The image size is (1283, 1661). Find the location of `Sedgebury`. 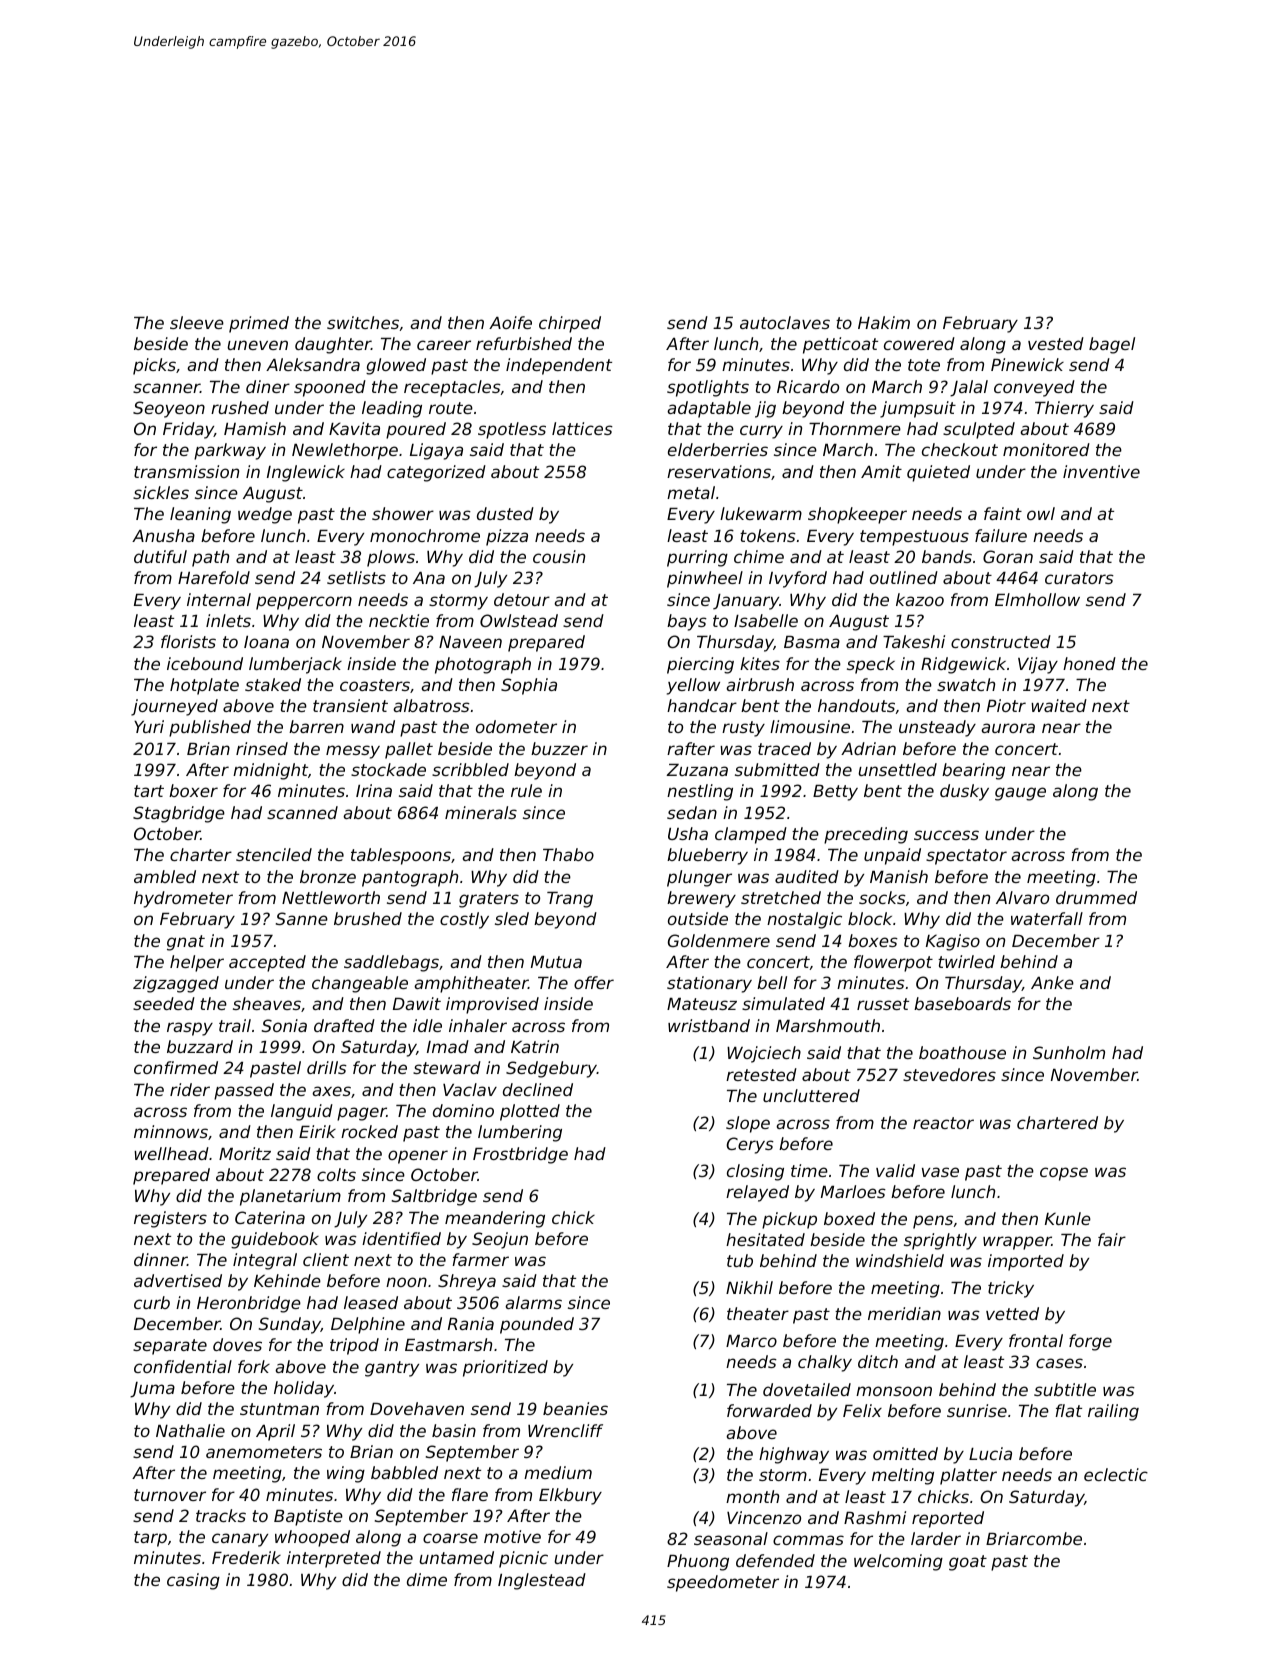

Sedgebury is located at coordinates (551, 1069).
